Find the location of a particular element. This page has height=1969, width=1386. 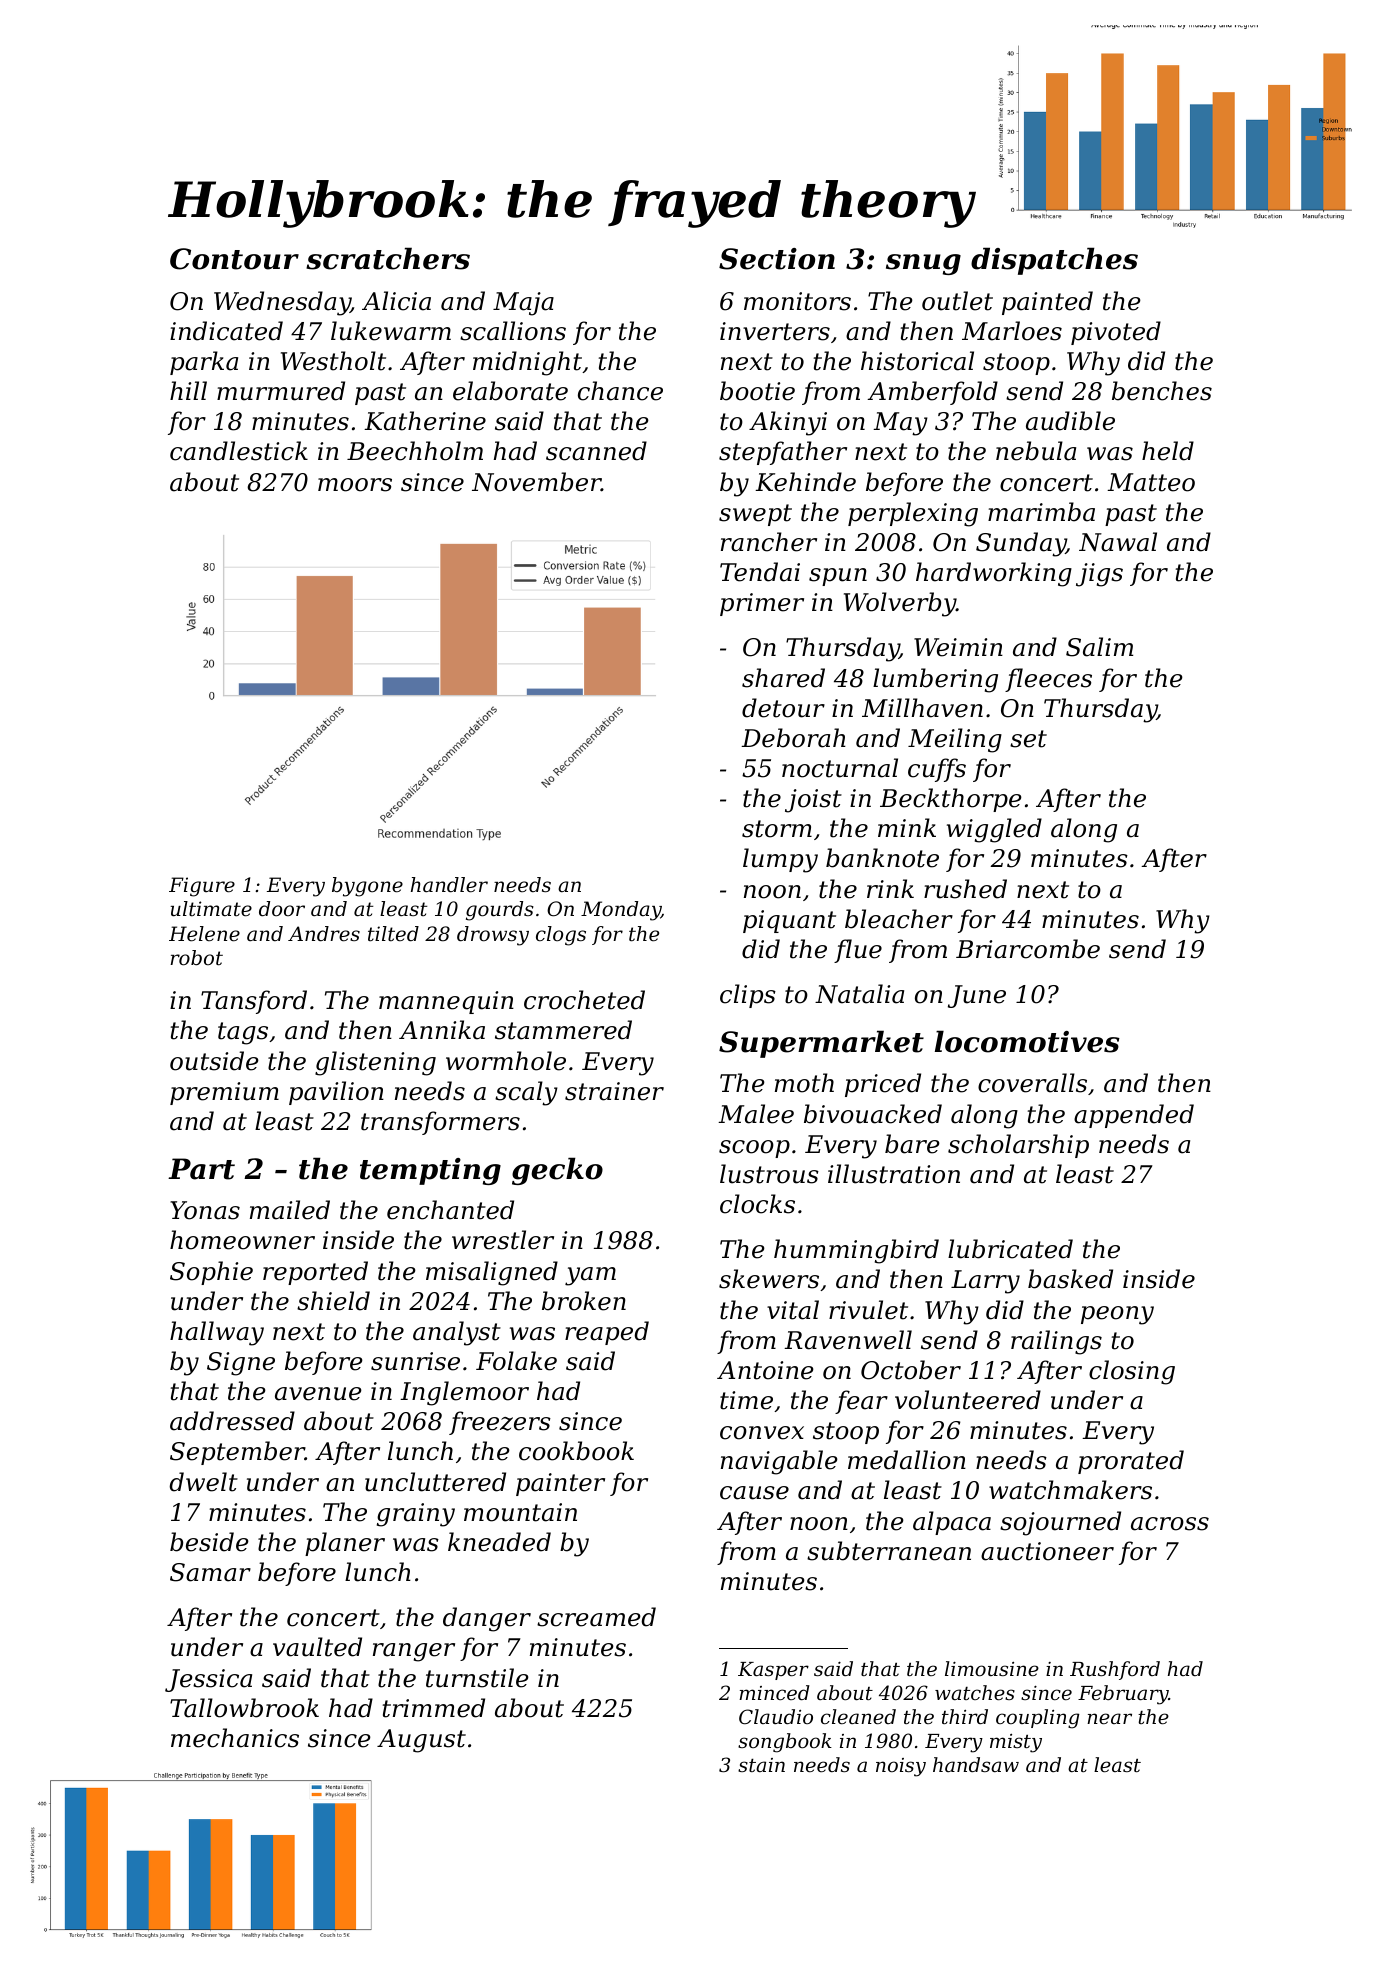

skewers is located at coordinates (769, 1279).
